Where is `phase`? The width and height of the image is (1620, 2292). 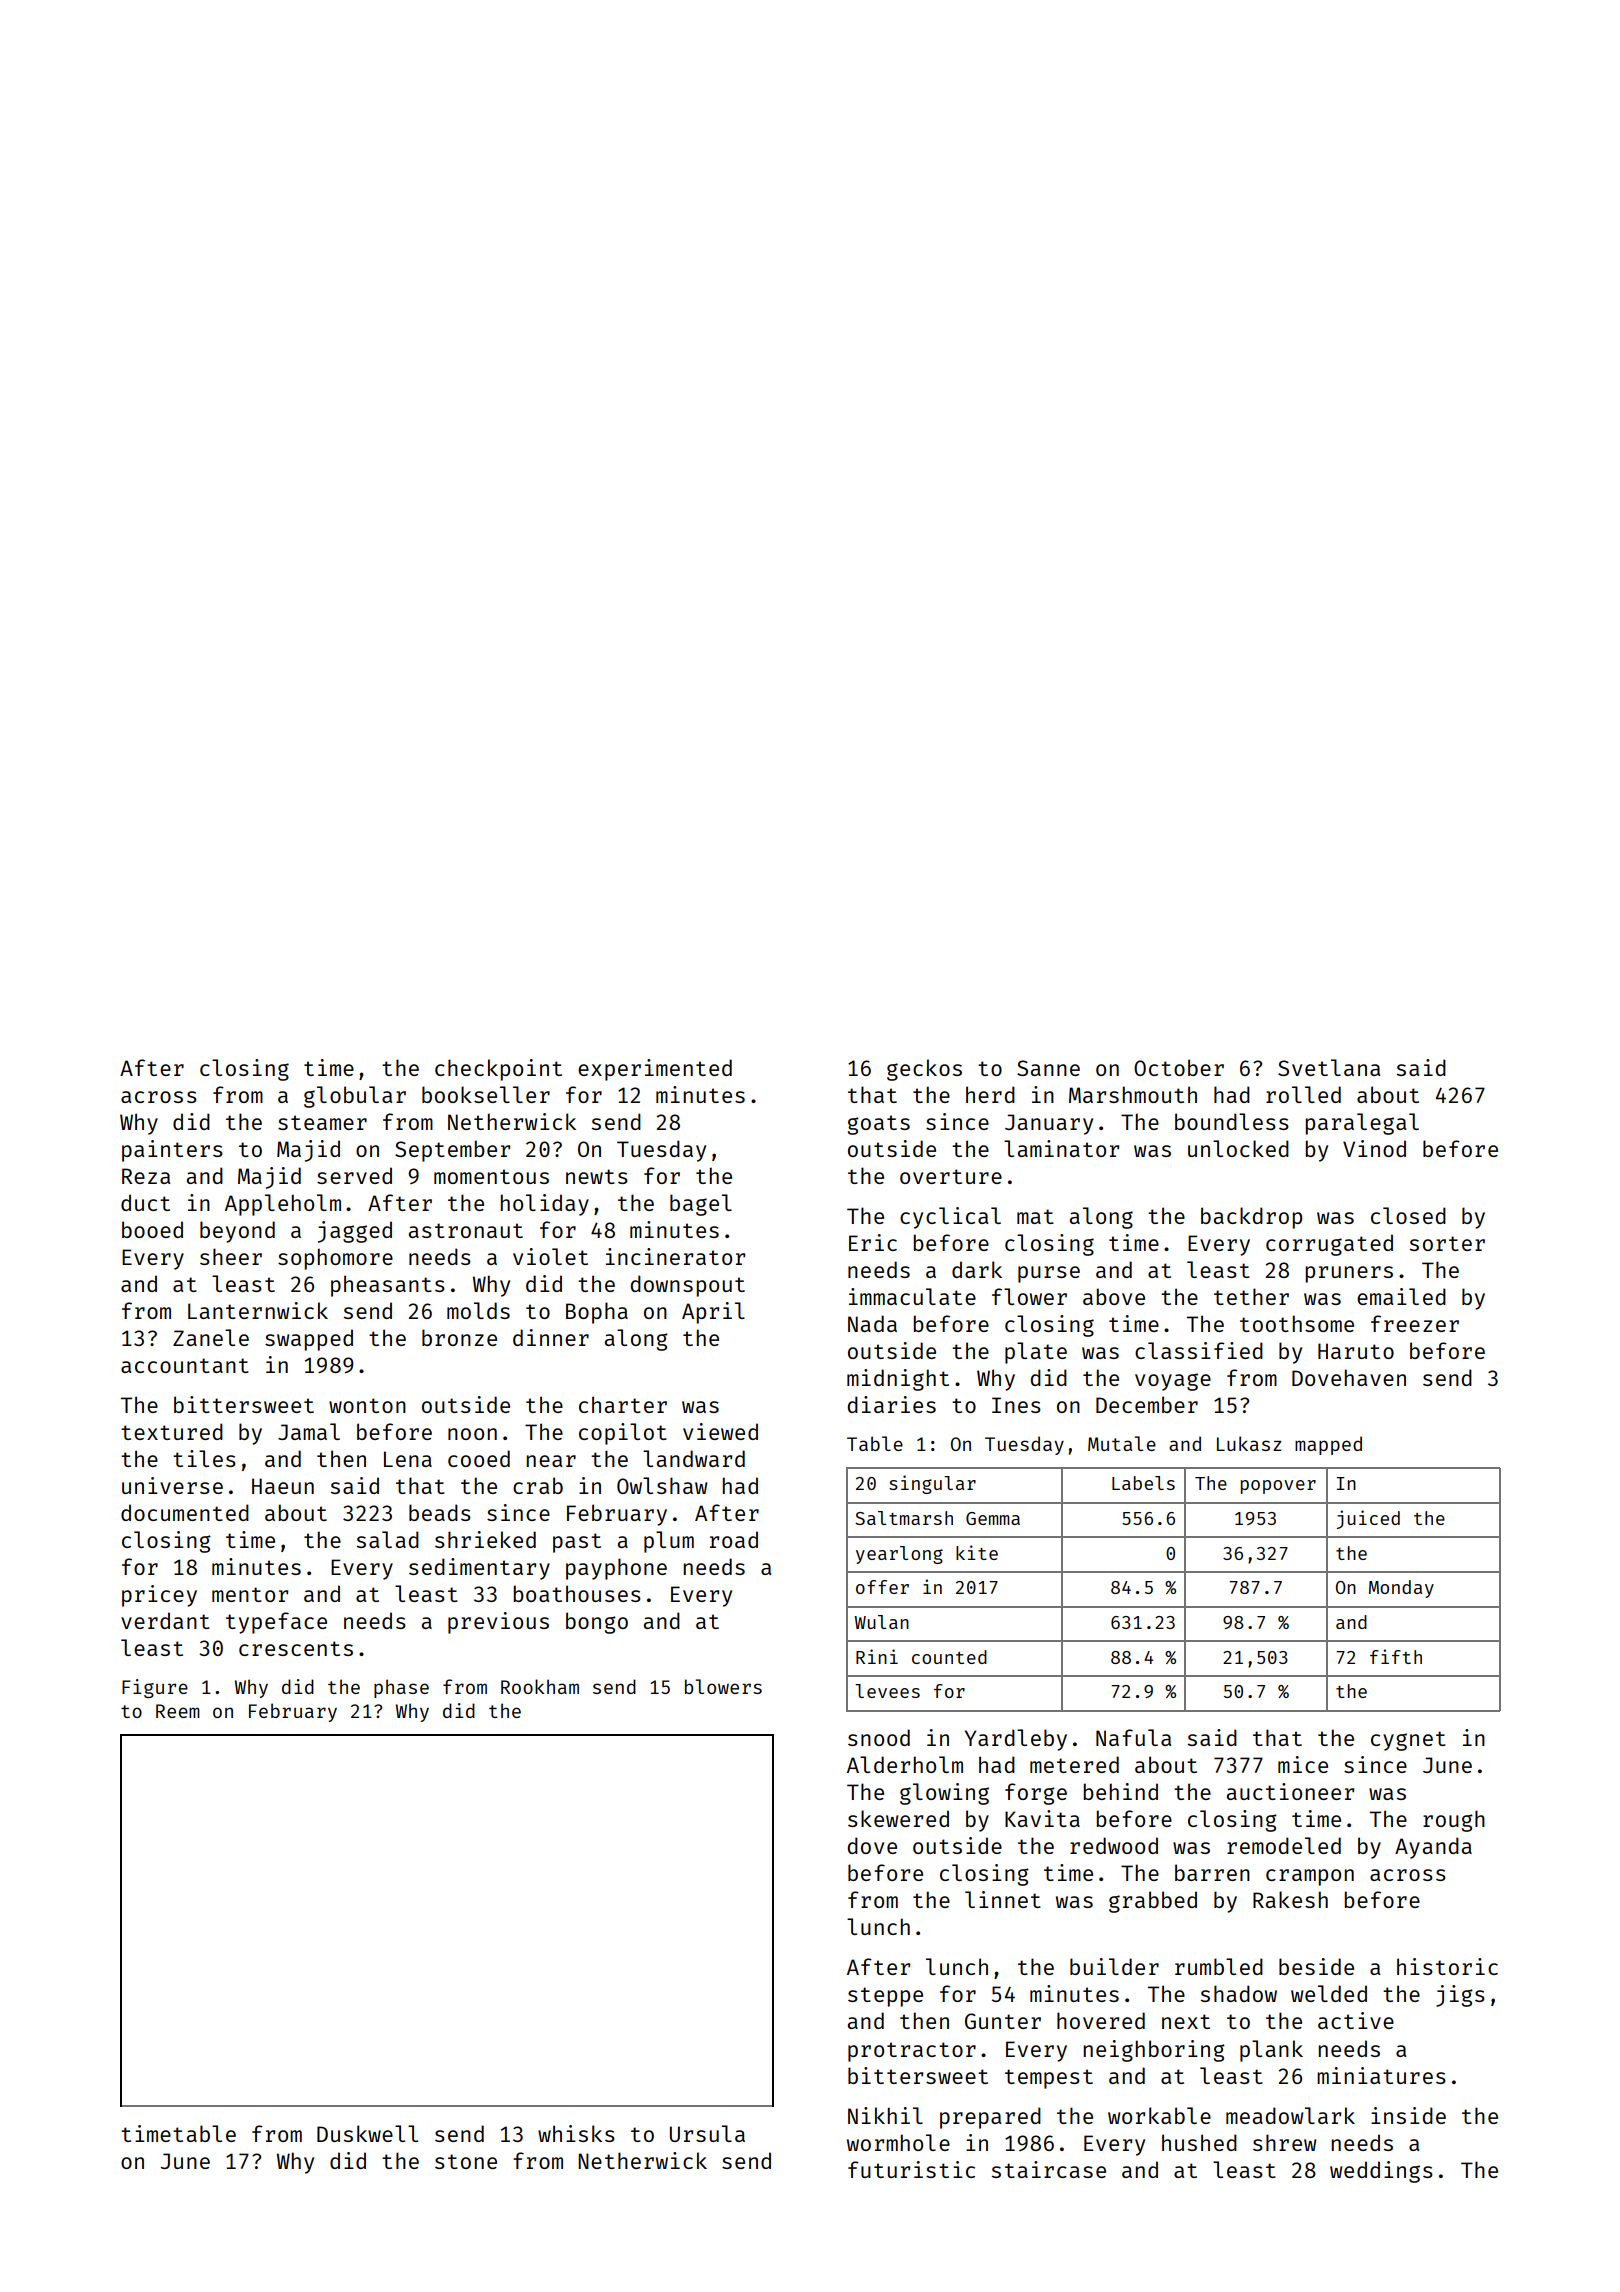
phase is located at coordinates (401, 1688).
